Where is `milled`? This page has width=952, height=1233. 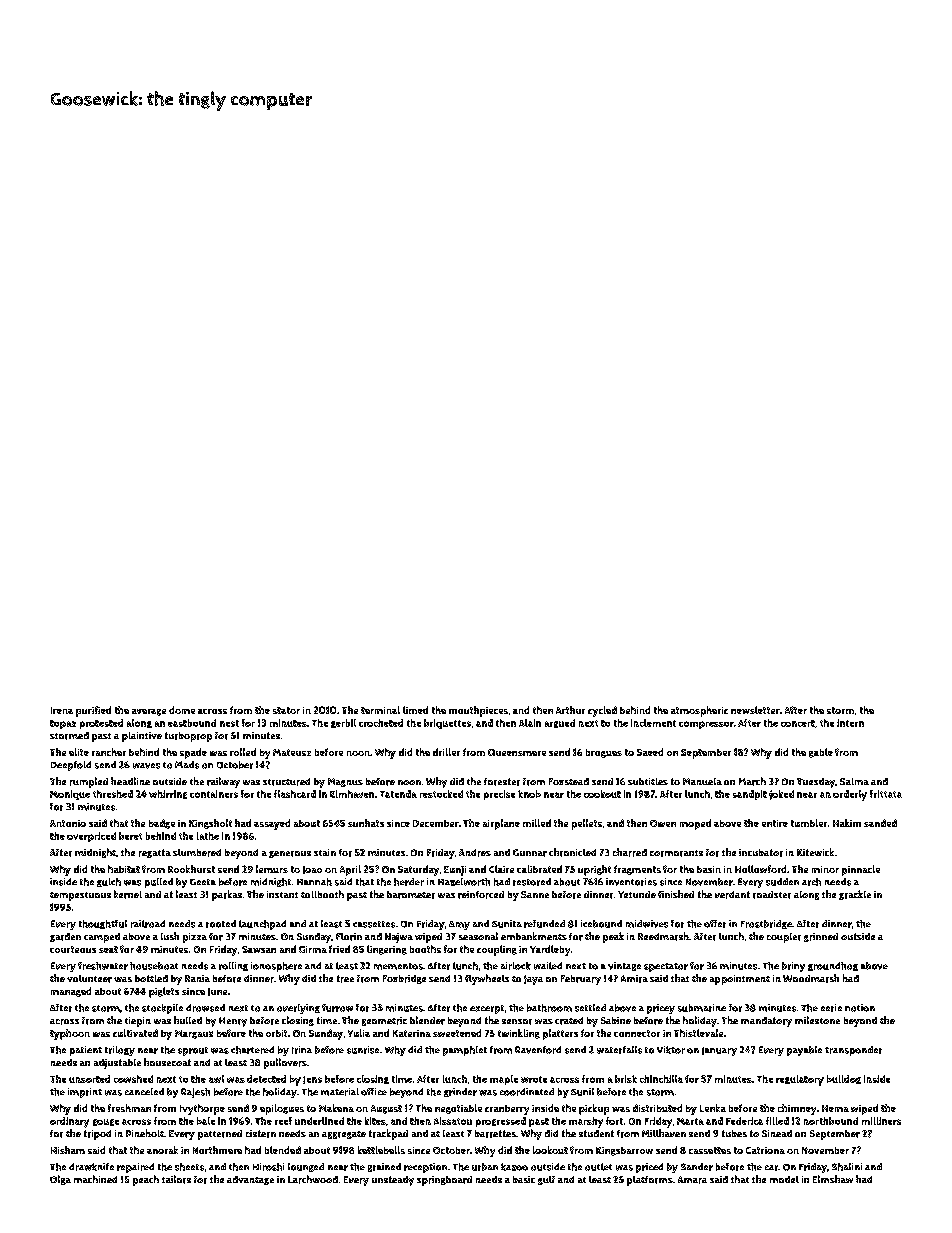 milled is located at coordinates (537, 823).
